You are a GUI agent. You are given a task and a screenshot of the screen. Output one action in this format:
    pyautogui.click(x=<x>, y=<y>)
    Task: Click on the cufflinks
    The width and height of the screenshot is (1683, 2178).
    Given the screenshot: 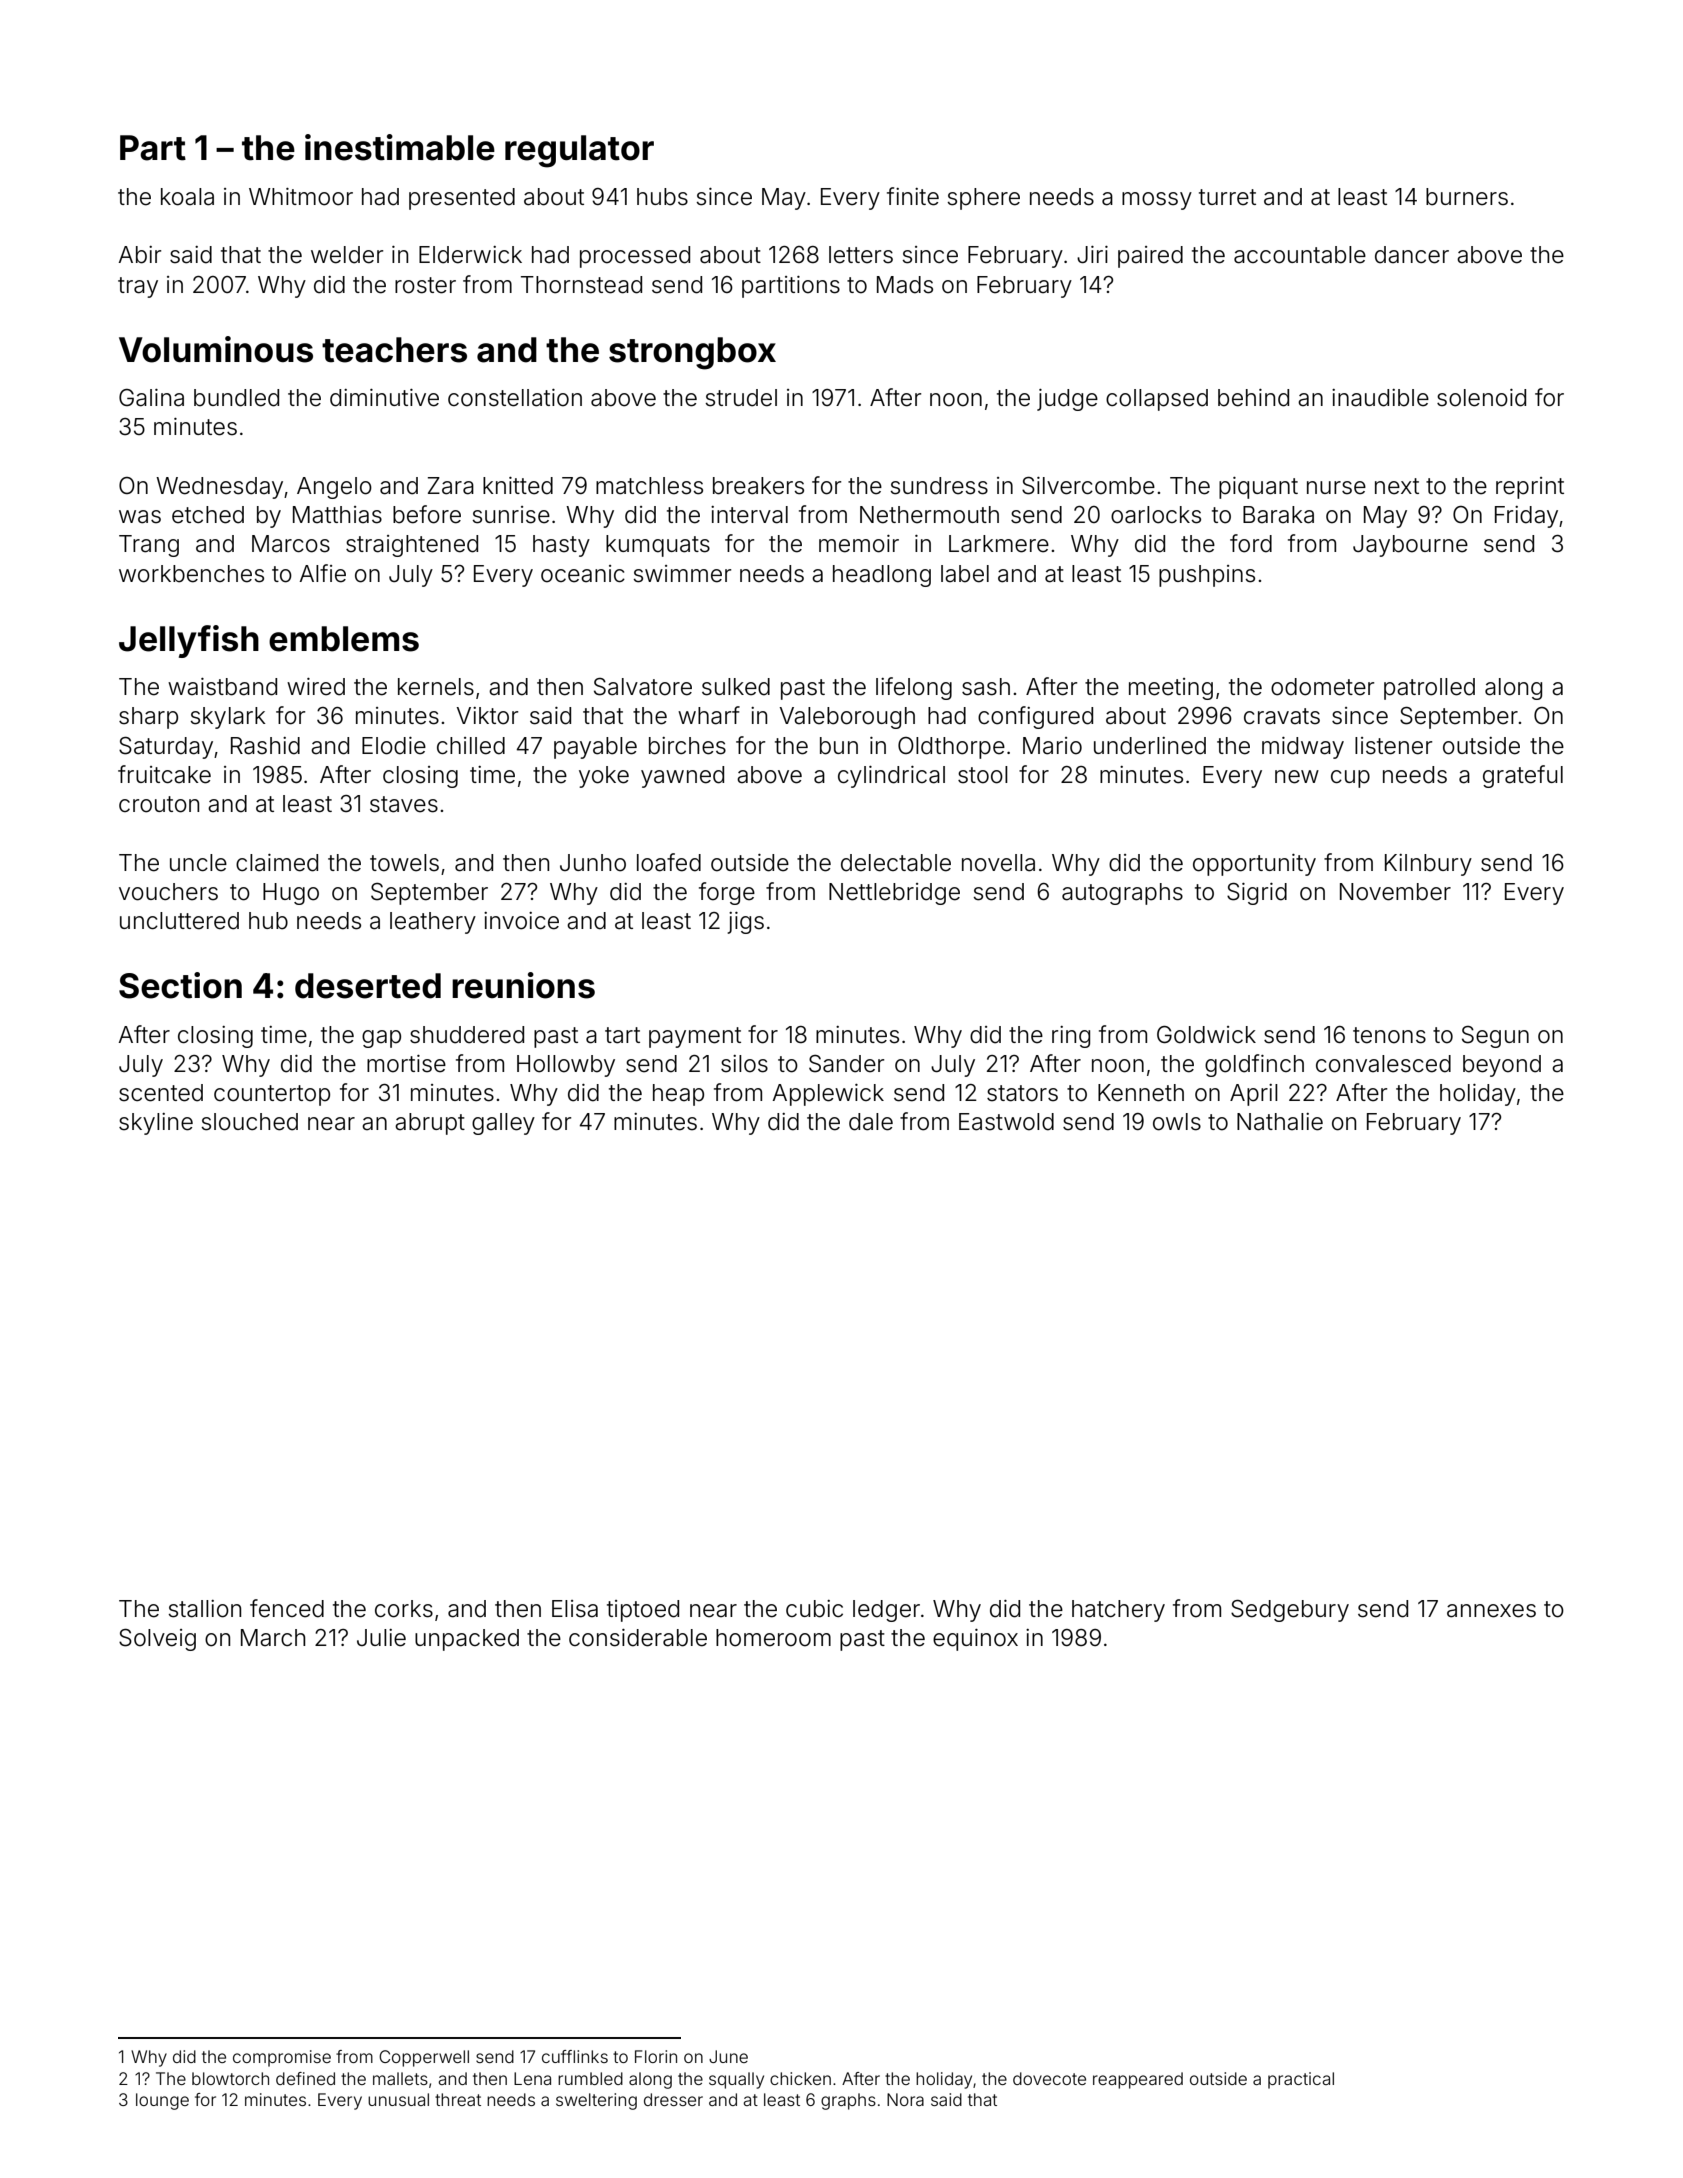 What is the action you would take?
    pyautogui.click(x=575, y=2056)
